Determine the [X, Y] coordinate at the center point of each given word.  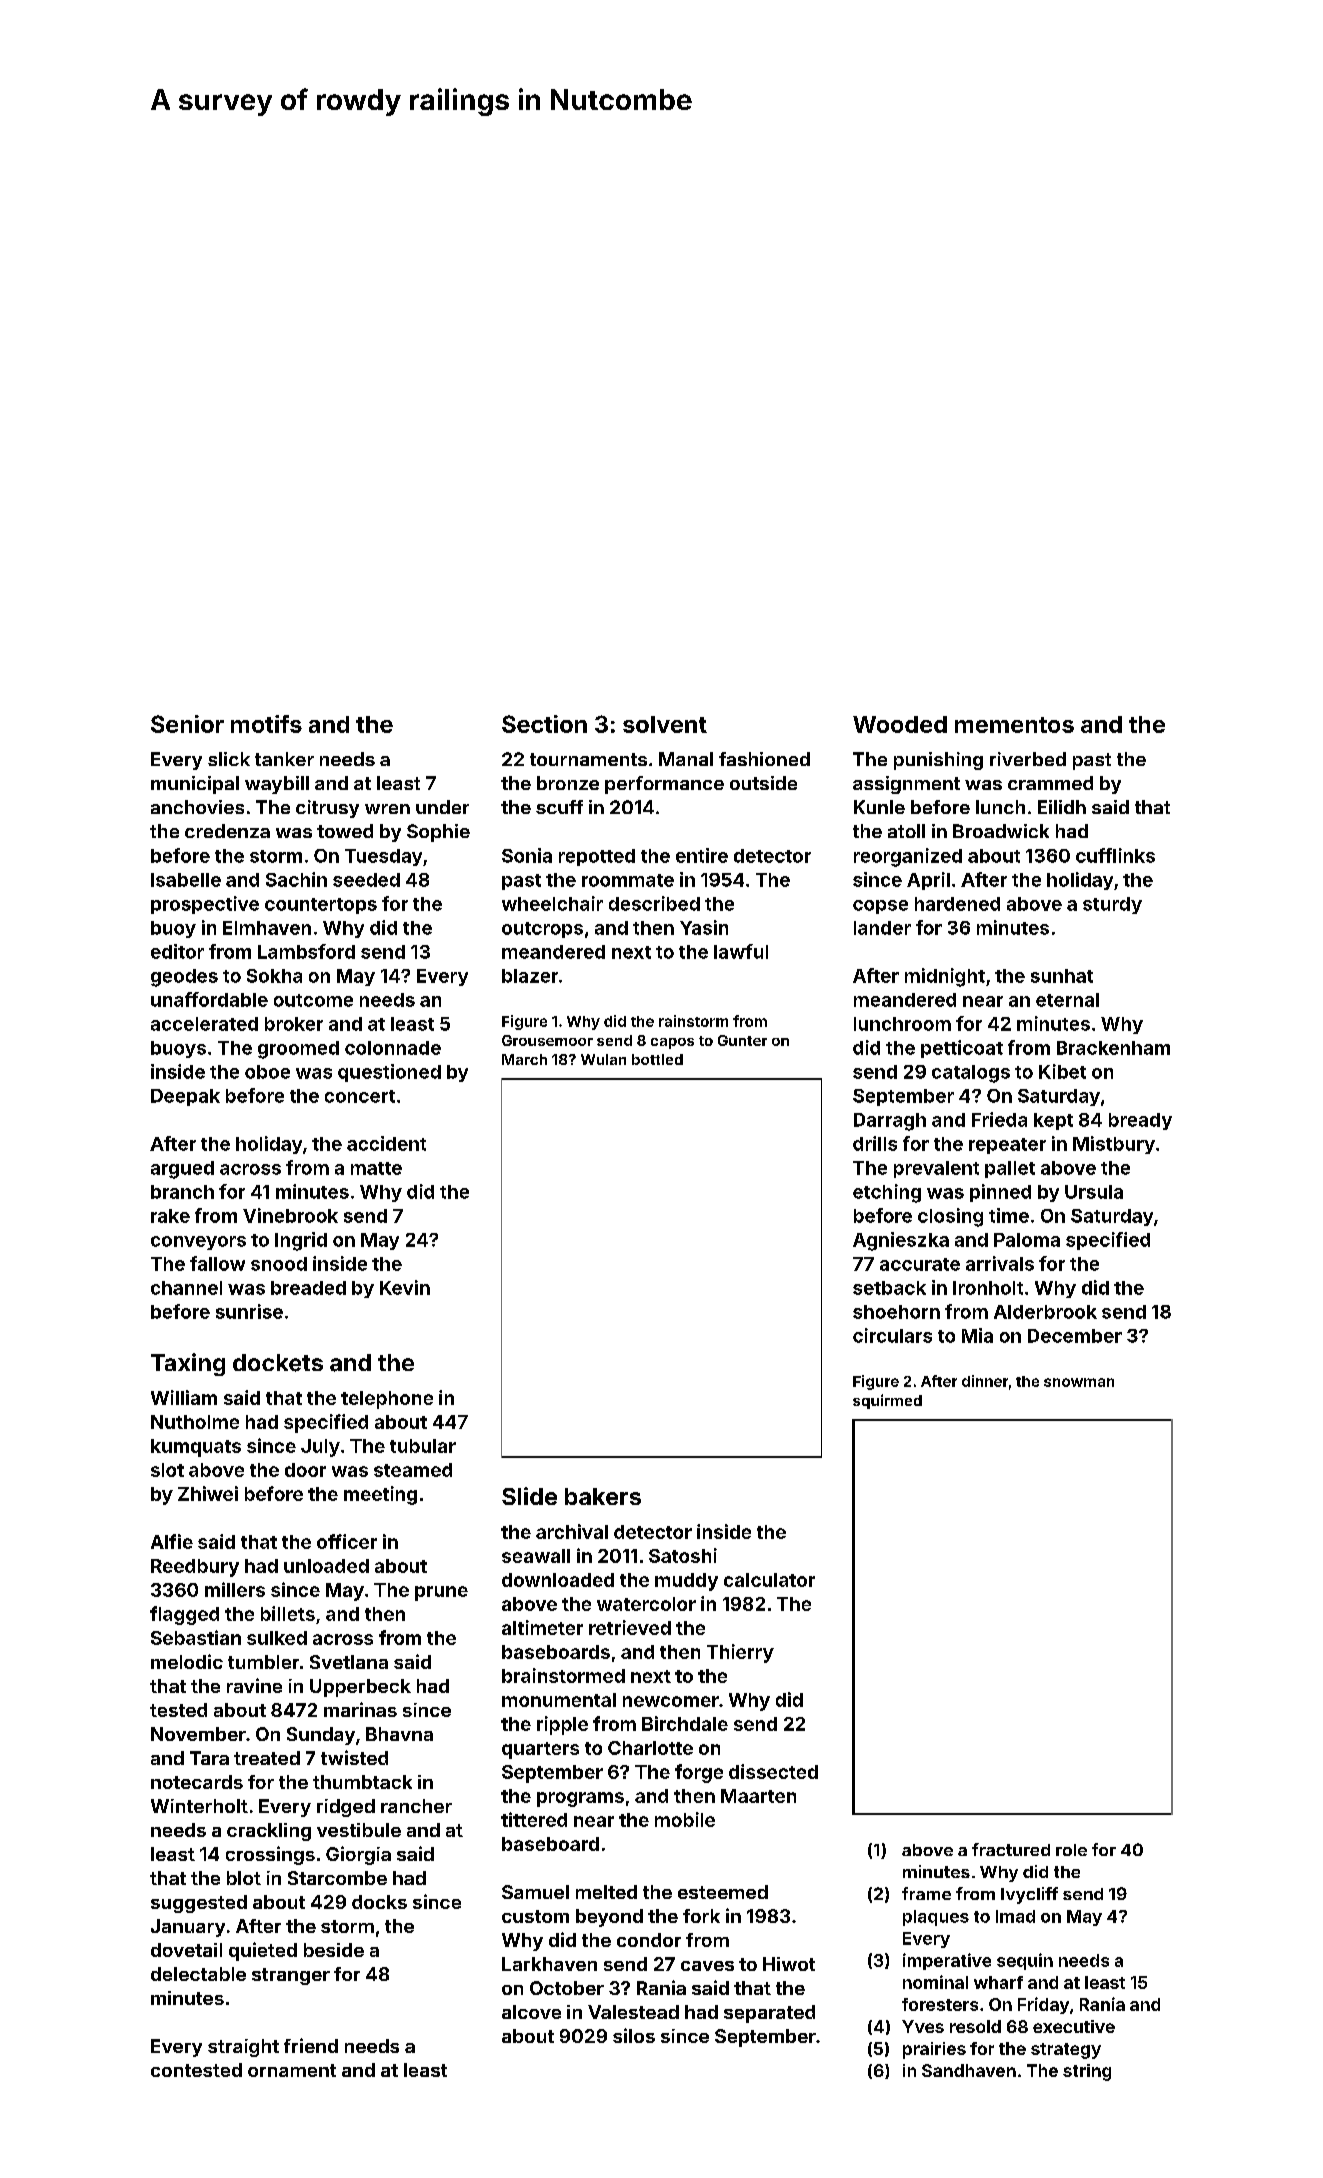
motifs [266, 724]
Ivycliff [1029, 1895]
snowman [1079, 1382]
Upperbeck [360, 1688]
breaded [308, 1288]
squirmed [887, 1401]
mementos [1014, 725]
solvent [665, 724]
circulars [892, 1335]
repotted [597, 857]
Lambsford [306, 951]
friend [311, 2045]
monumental [559, 1700]
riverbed [1028, 759]
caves [707, 1966]
